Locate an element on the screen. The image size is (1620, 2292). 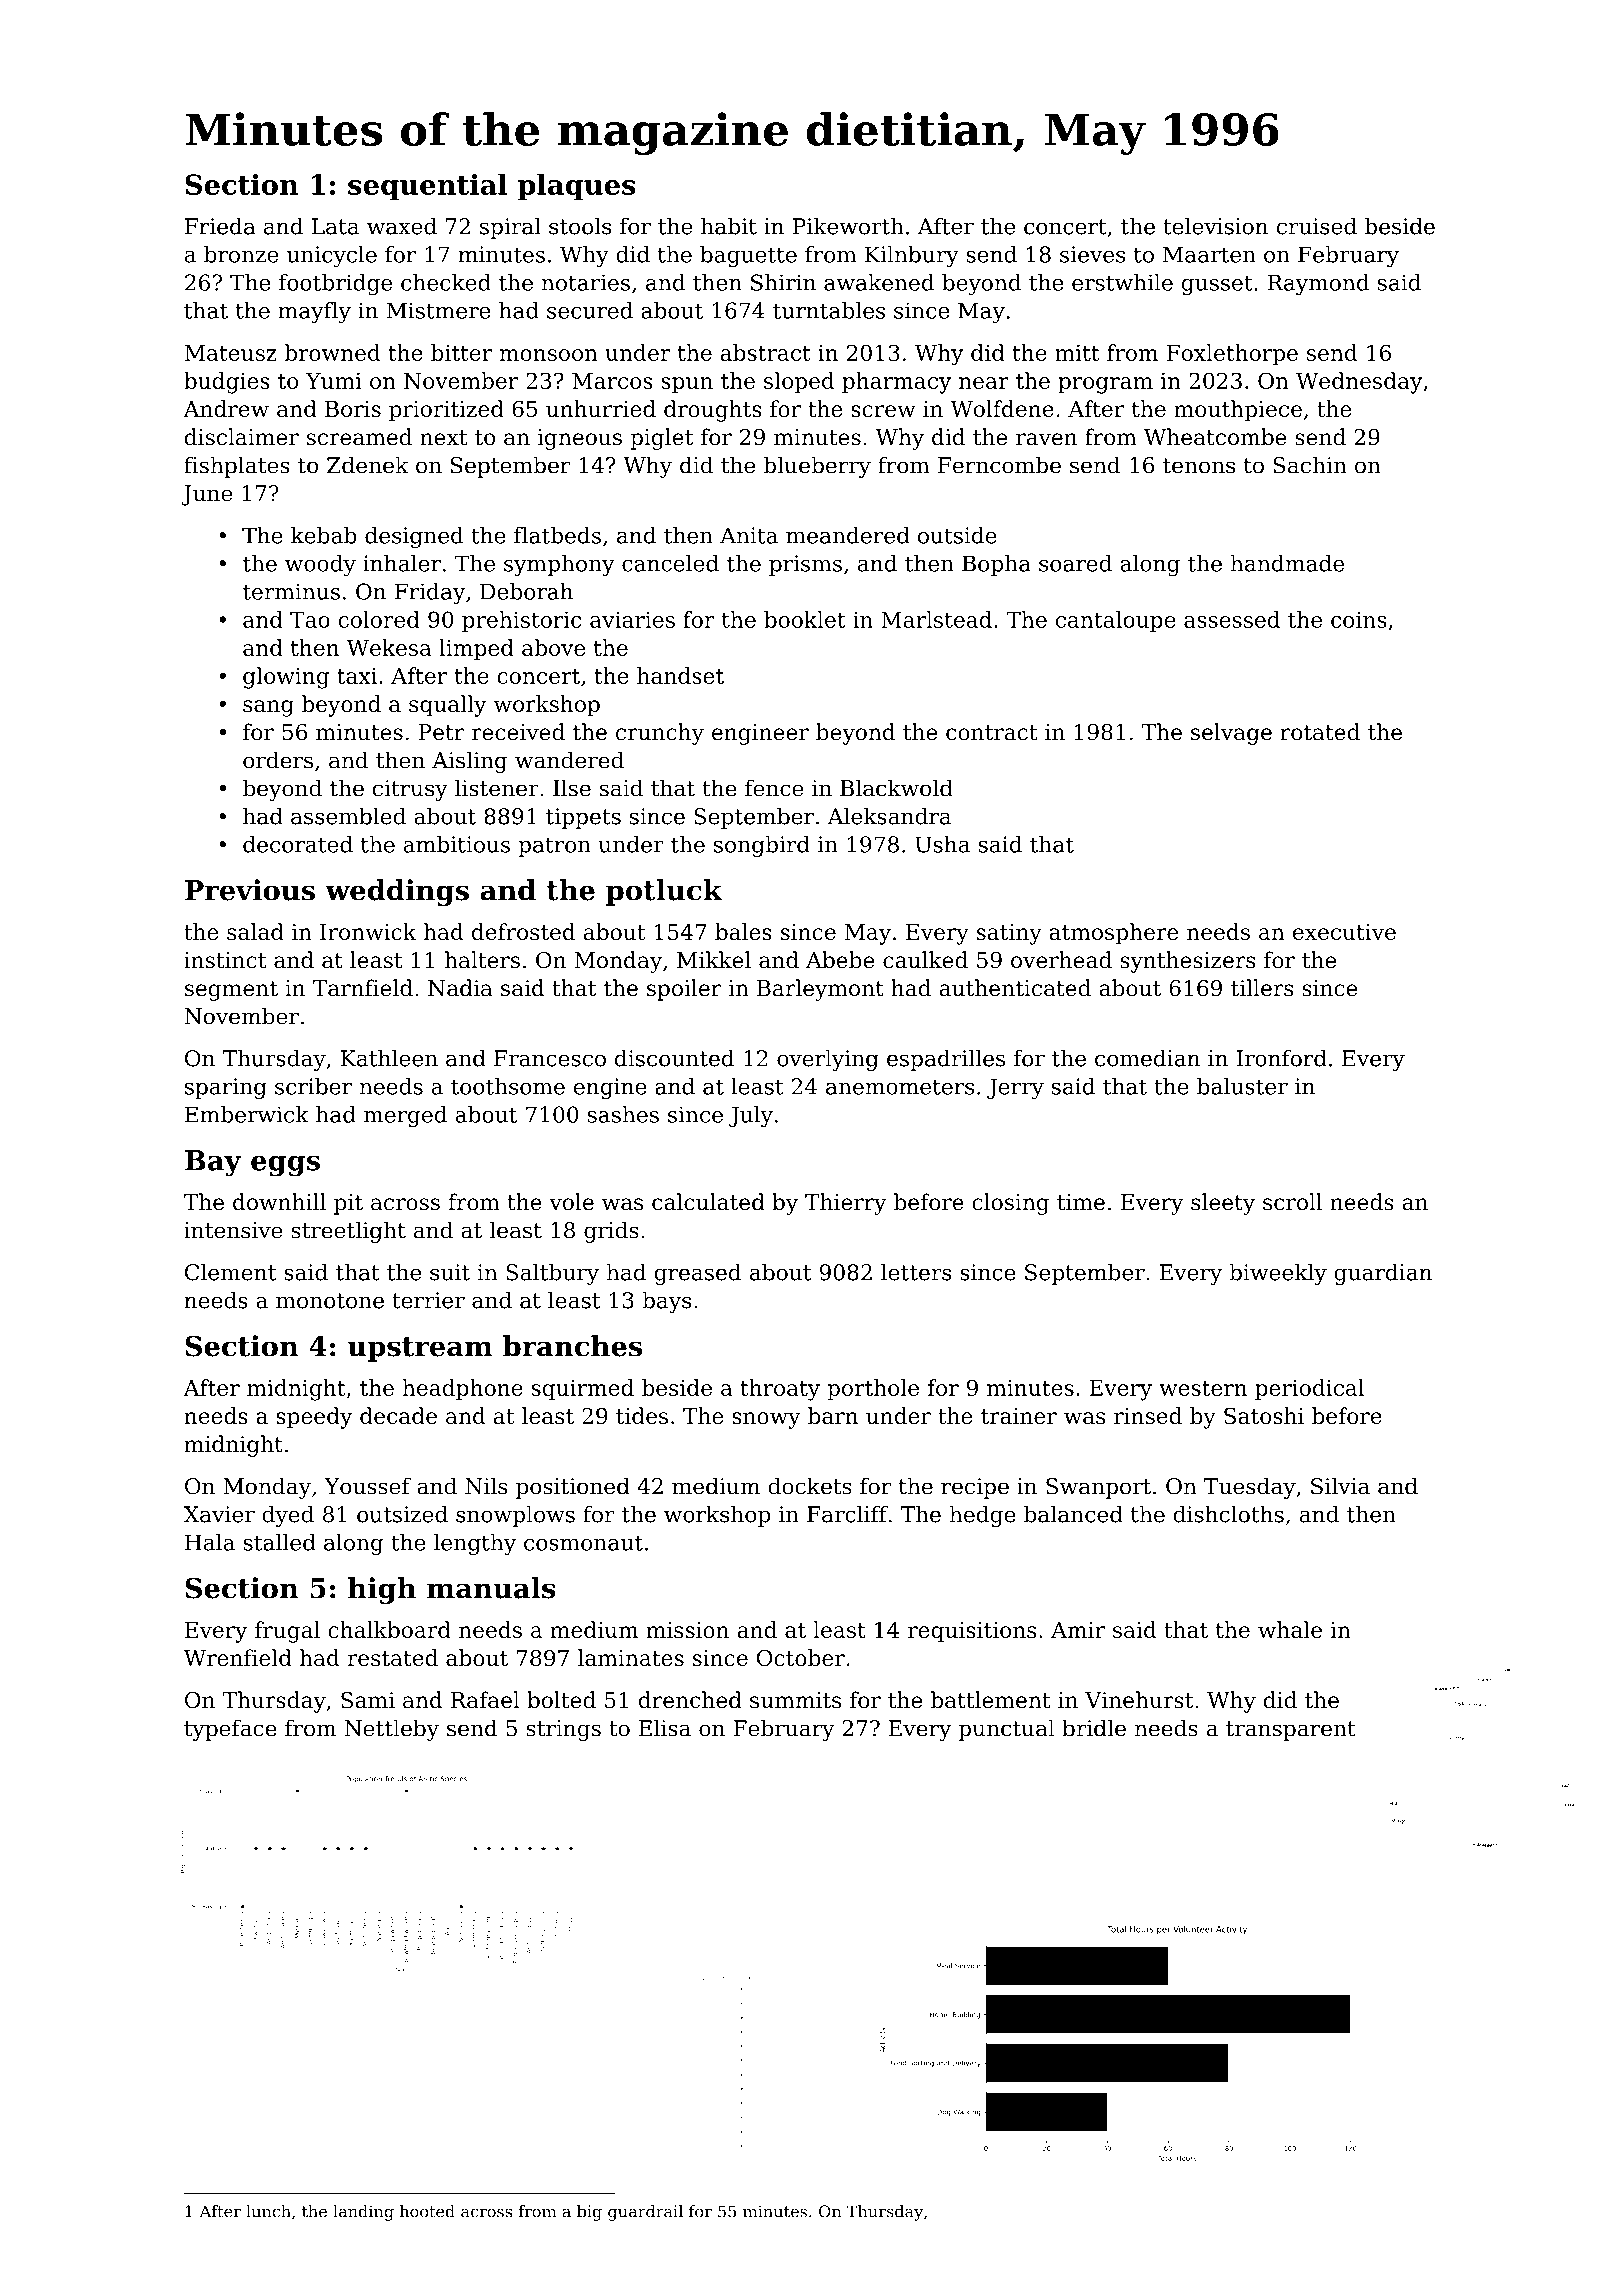
throaty is located at coordinates (780, 1390).
